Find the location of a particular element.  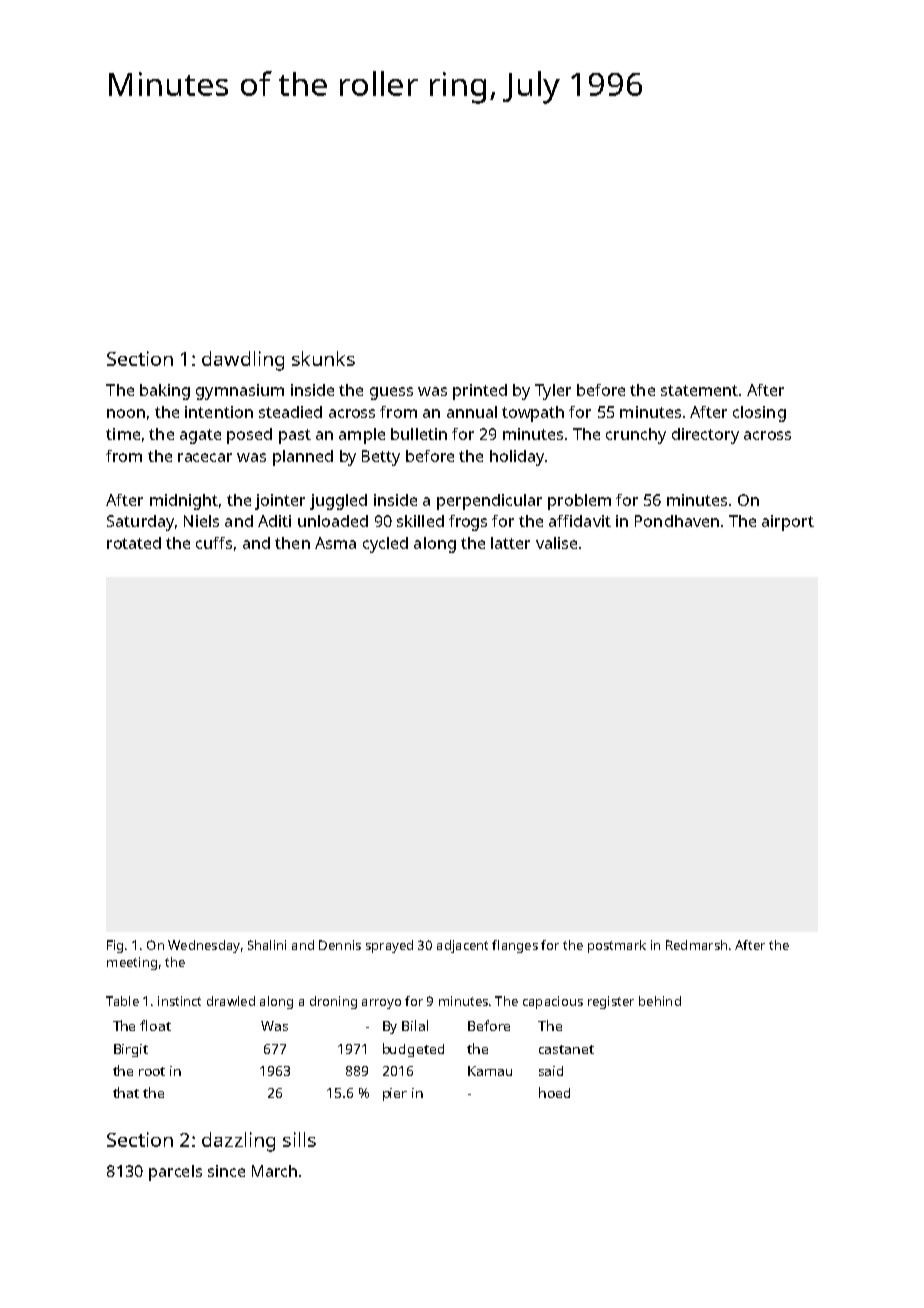

cycled is located at coordinates (385, 545).
